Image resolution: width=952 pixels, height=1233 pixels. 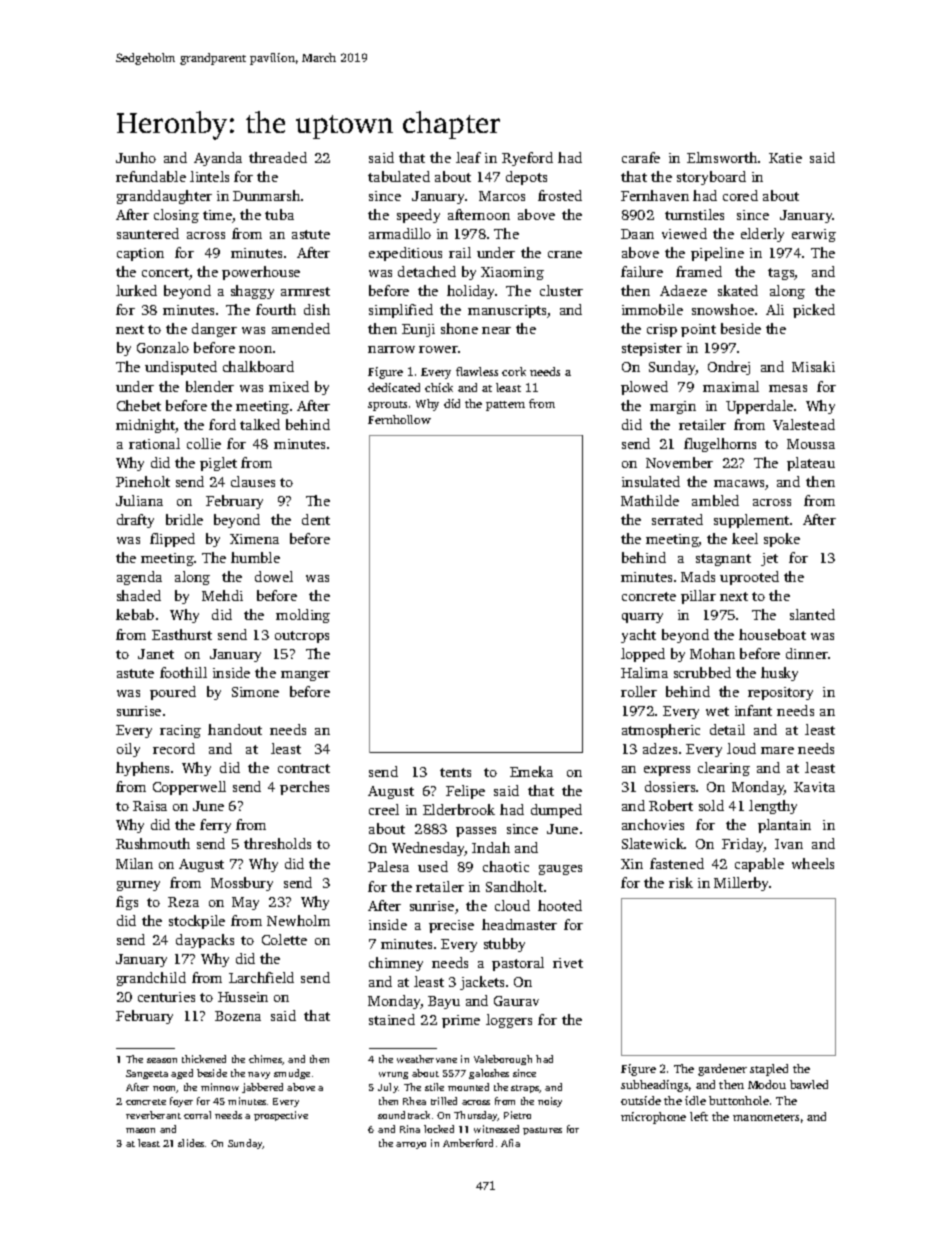 What do you see at coordinates (468, 1087) in the screenshot?
I see `mounted` at bounding box center [468, 1087].
